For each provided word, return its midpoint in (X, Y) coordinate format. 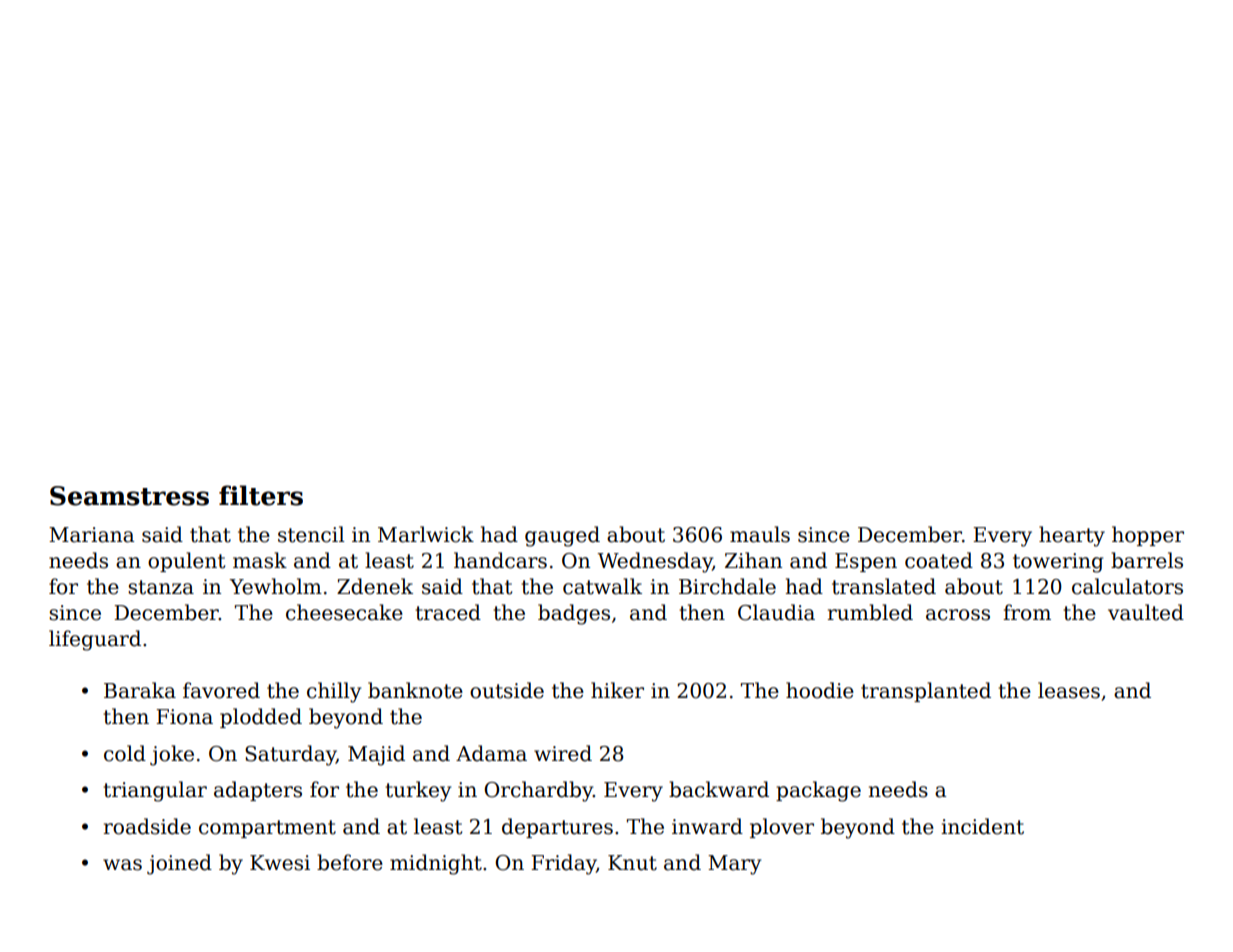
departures (557, 828)
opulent (186, 562)
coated (939, 560)
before (350, 862)
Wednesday (655, 562)
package (818, 791)
